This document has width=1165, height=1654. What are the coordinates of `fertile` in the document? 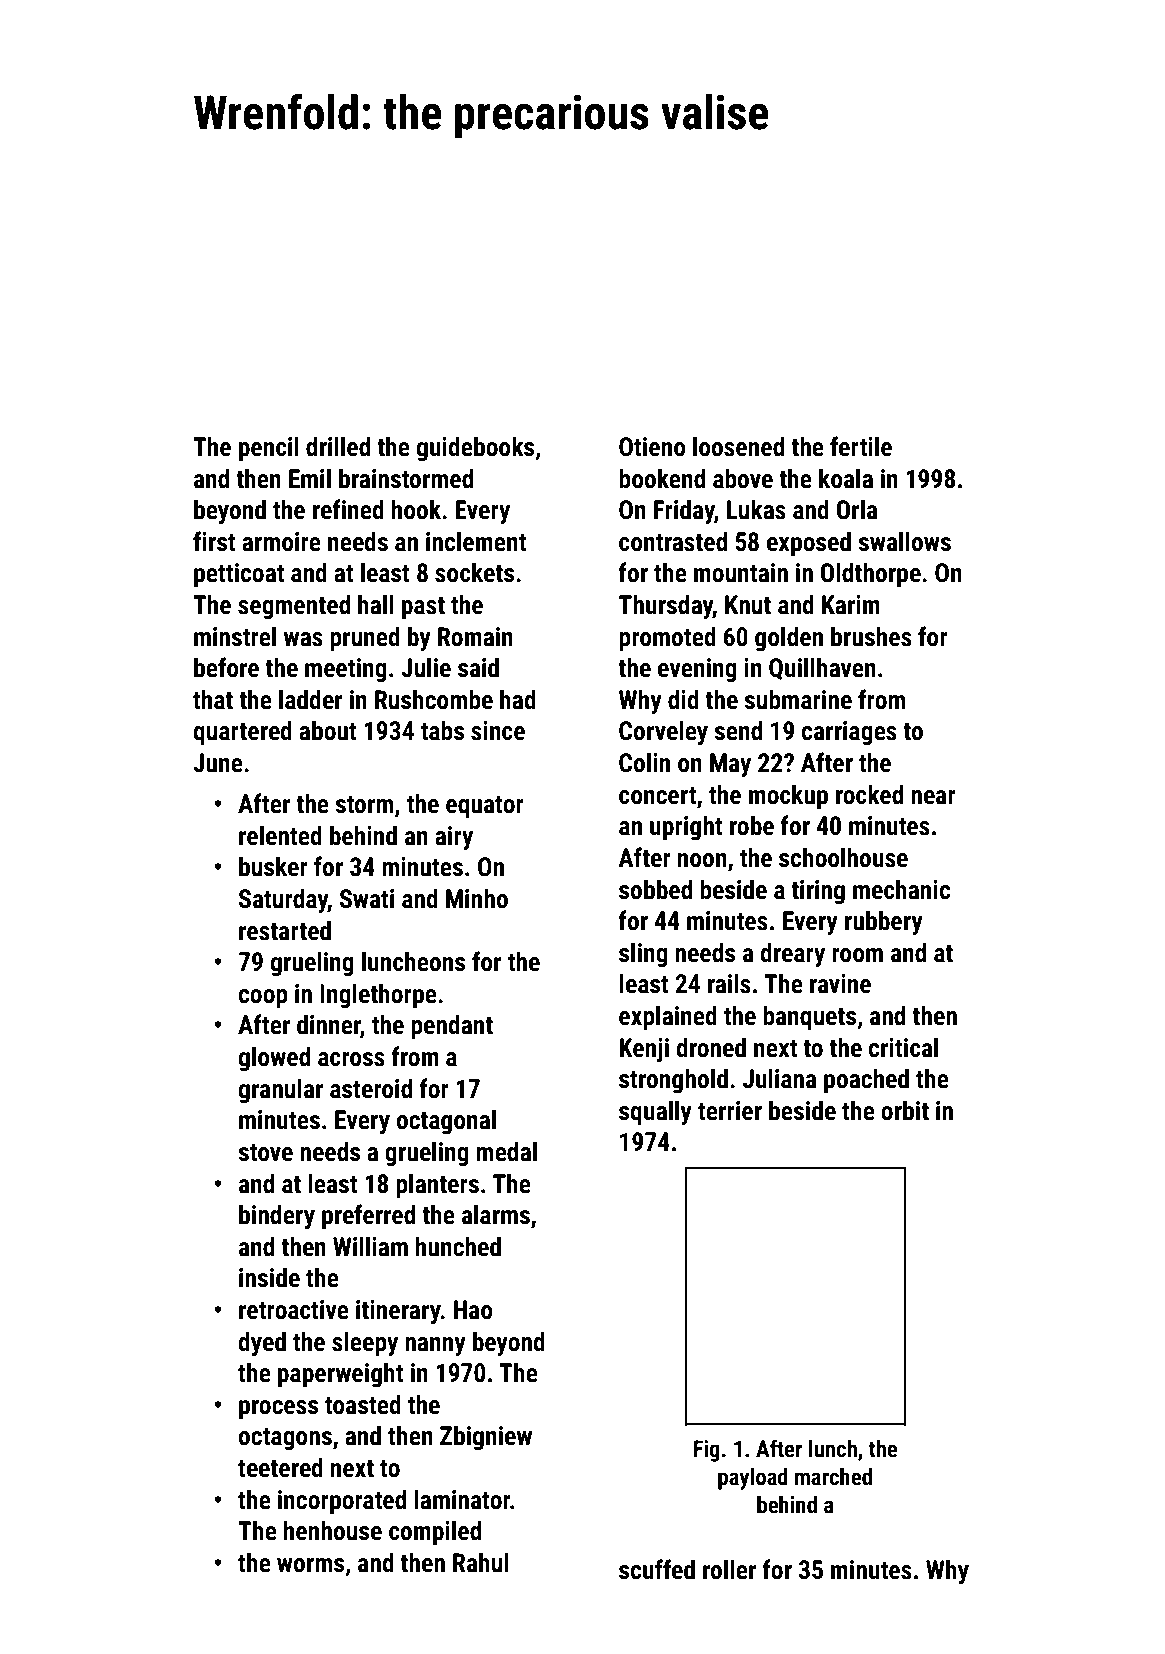 It's located at (861, 446).
